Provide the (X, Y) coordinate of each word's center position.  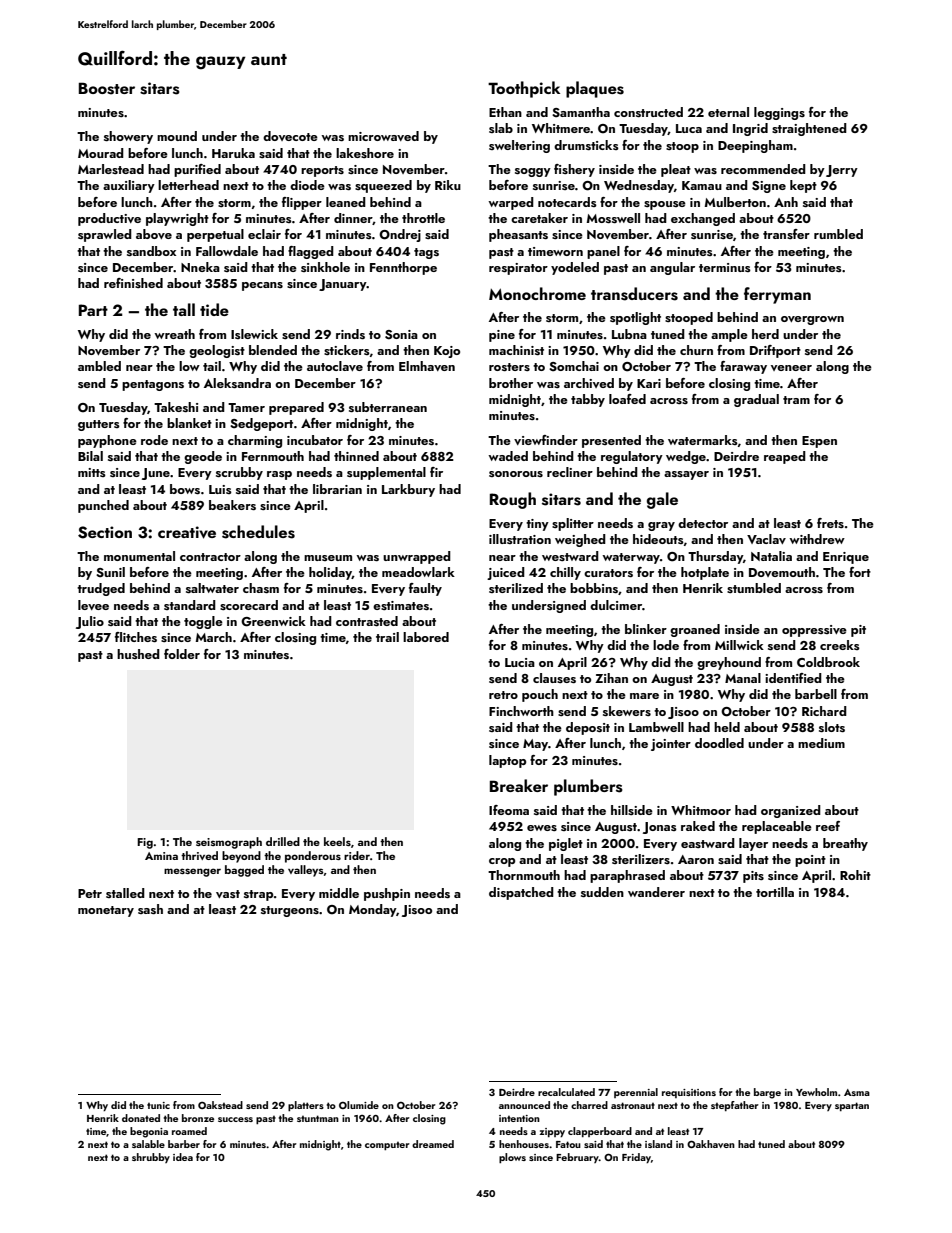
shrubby (151, 1158)
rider (357, 855)
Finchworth (521, 711)
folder (182, 654)
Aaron (696, 859)
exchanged (703, 219)
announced (524, 1105)
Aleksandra (237, 383)
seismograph (229, 843)
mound (177, 136)
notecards (567, 202)
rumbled (838, 234)
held (727, 727)
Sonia (401, 335)
